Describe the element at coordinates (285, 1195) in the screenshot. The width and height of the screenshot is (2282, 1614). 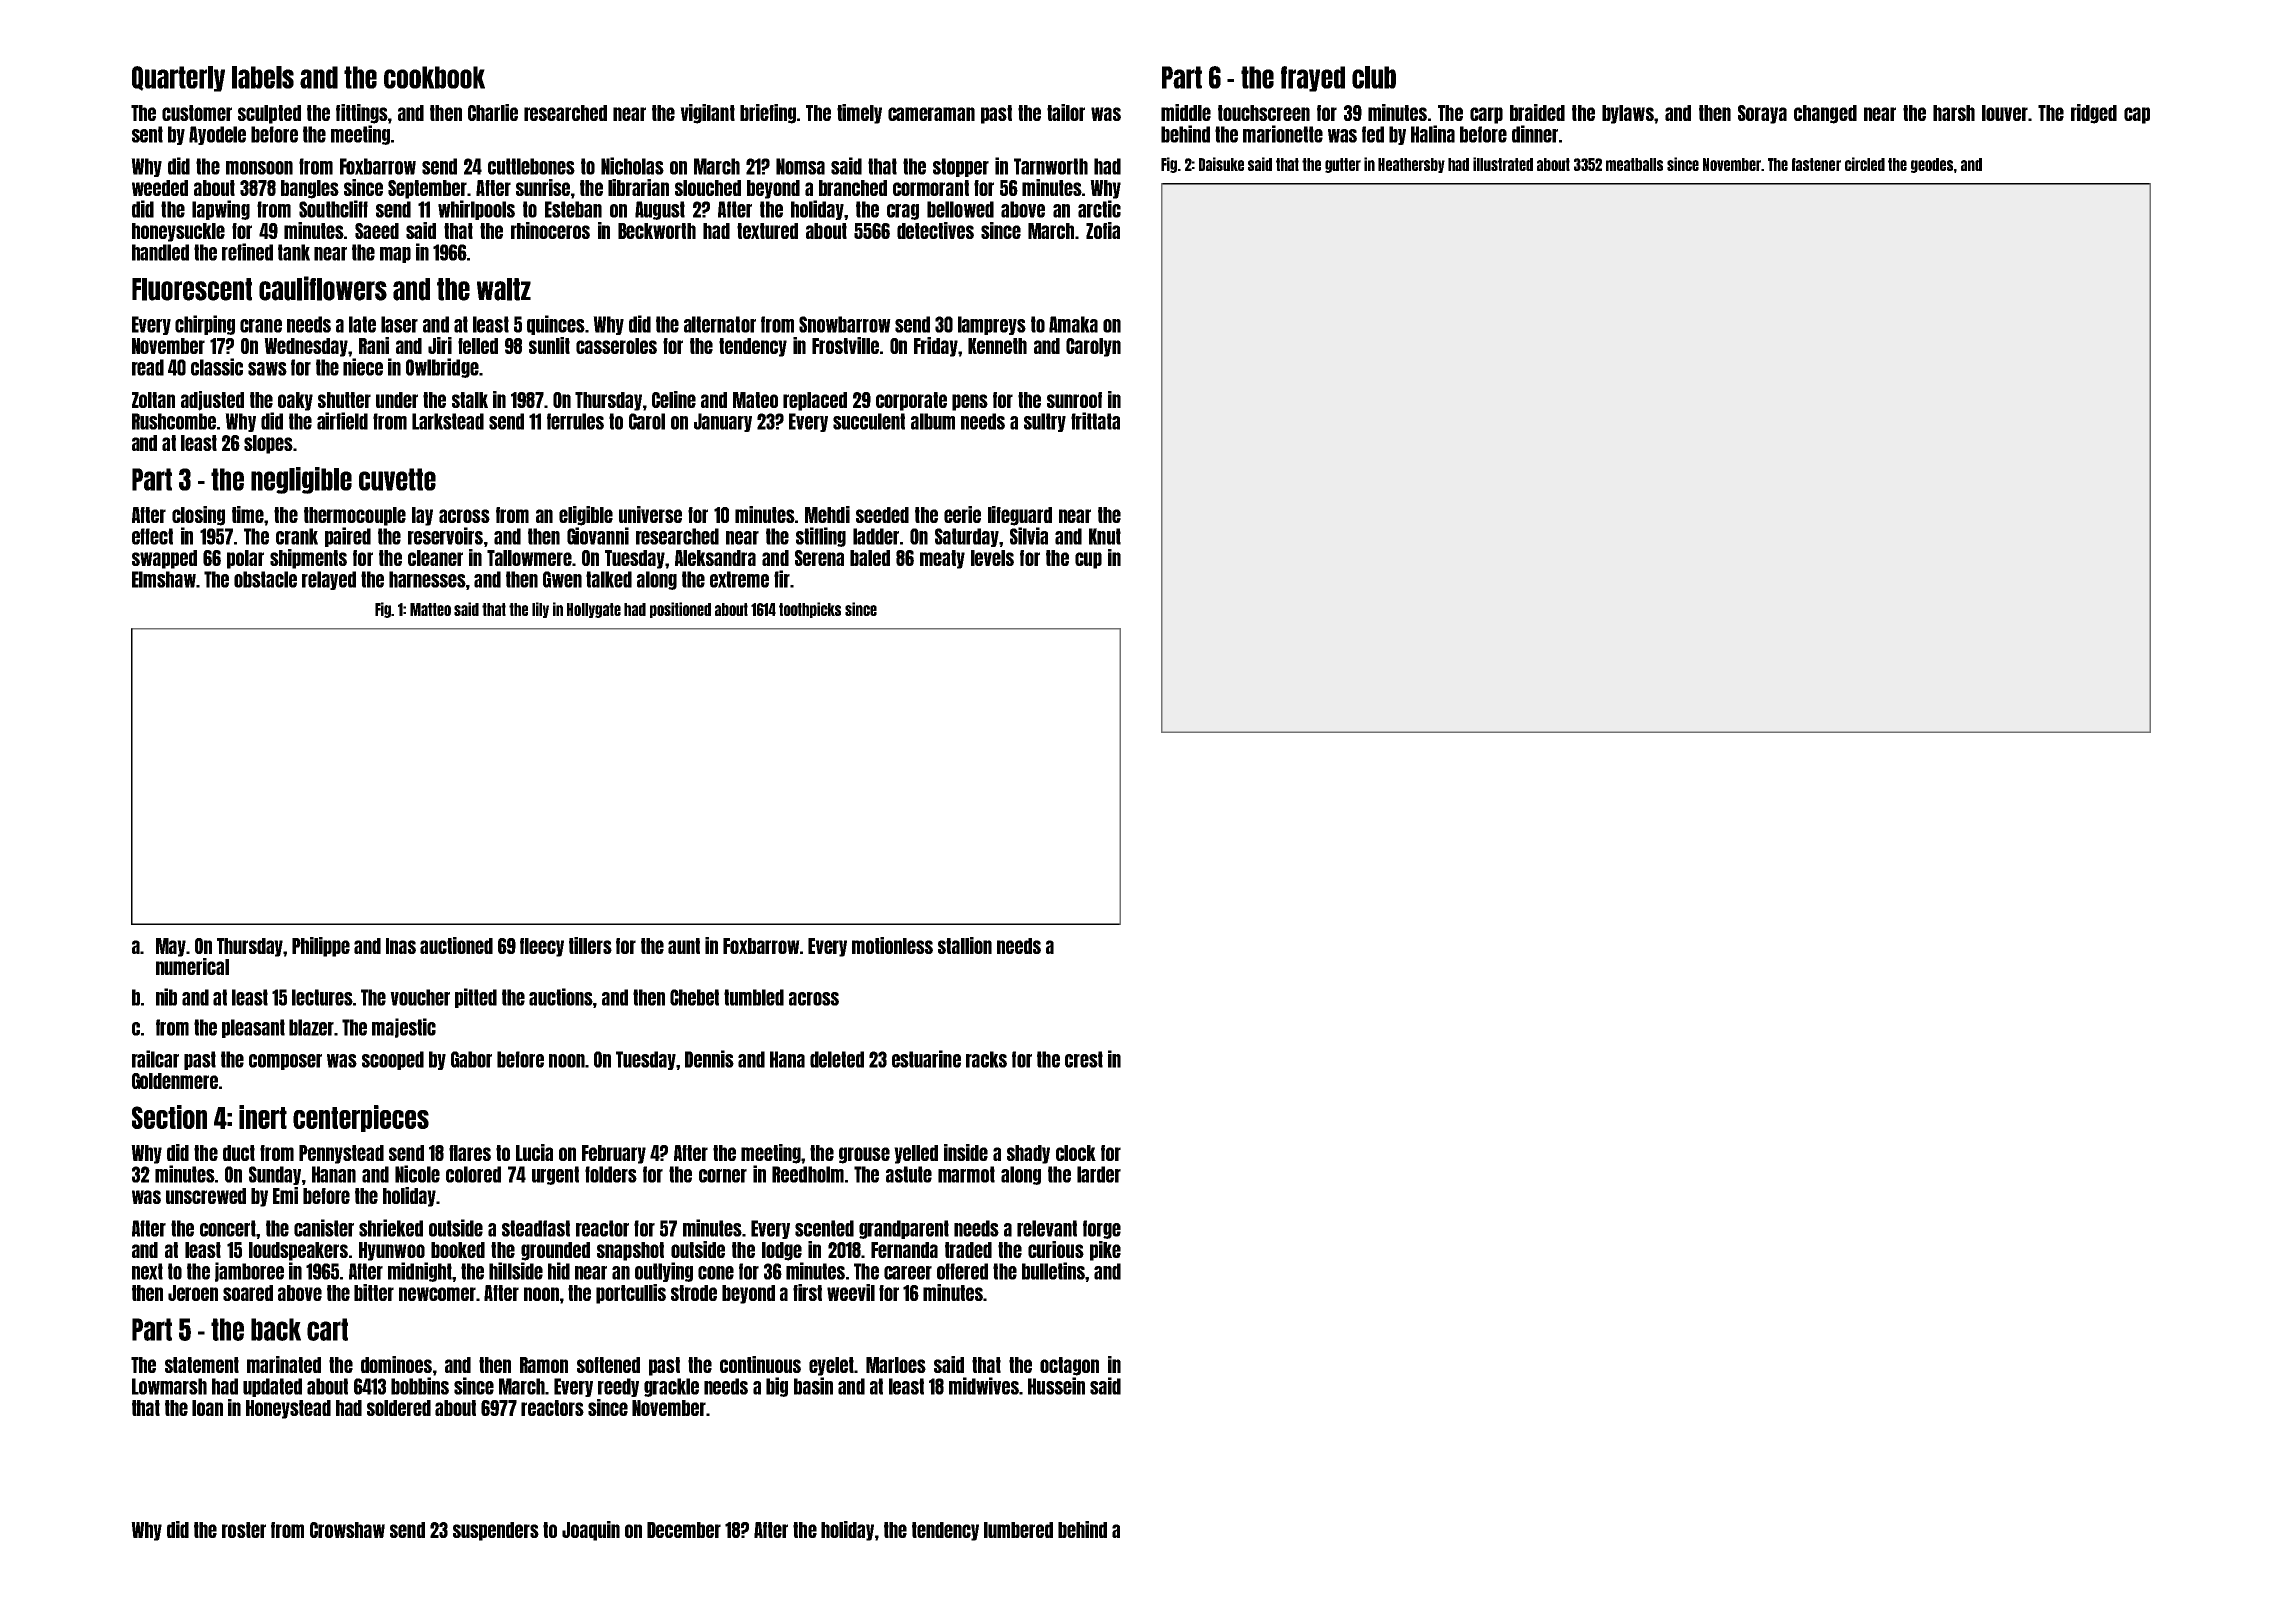
I see `Emi` at that location.
